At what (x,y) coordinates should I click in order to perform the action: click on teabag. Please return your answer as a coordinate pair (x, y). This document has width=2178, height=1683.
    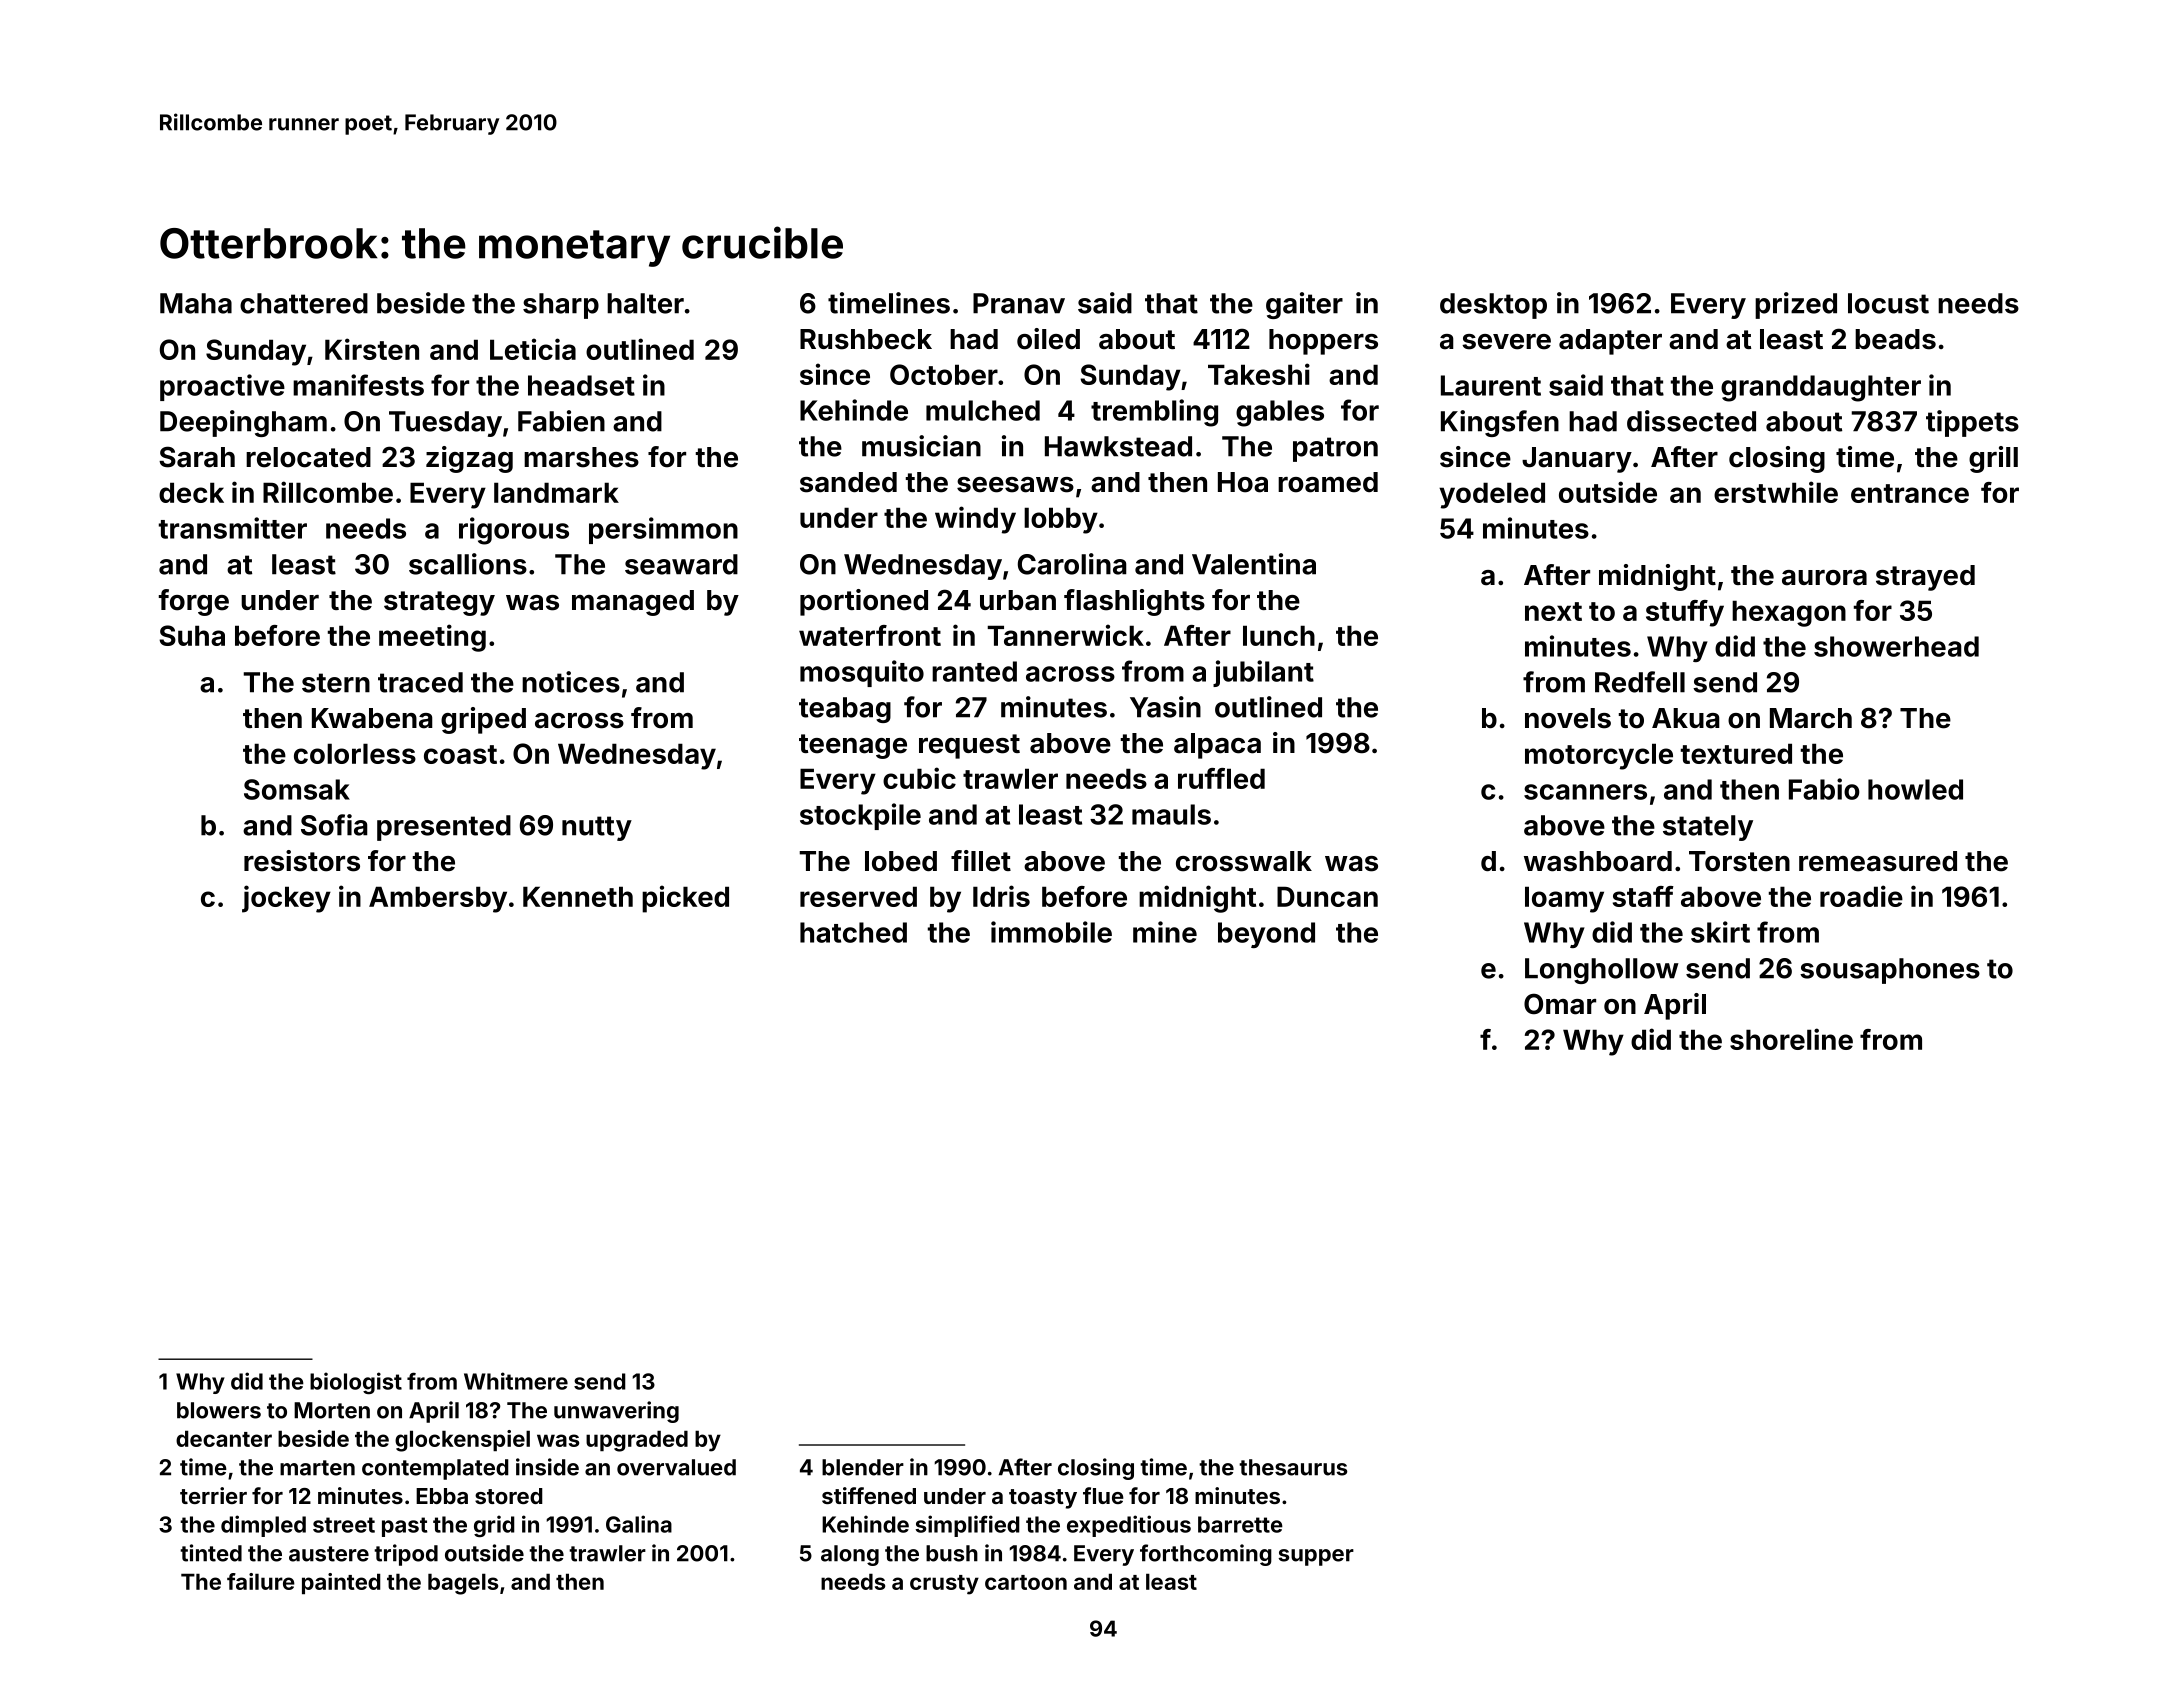
    Looking at the image, I should click on (845, 710).
